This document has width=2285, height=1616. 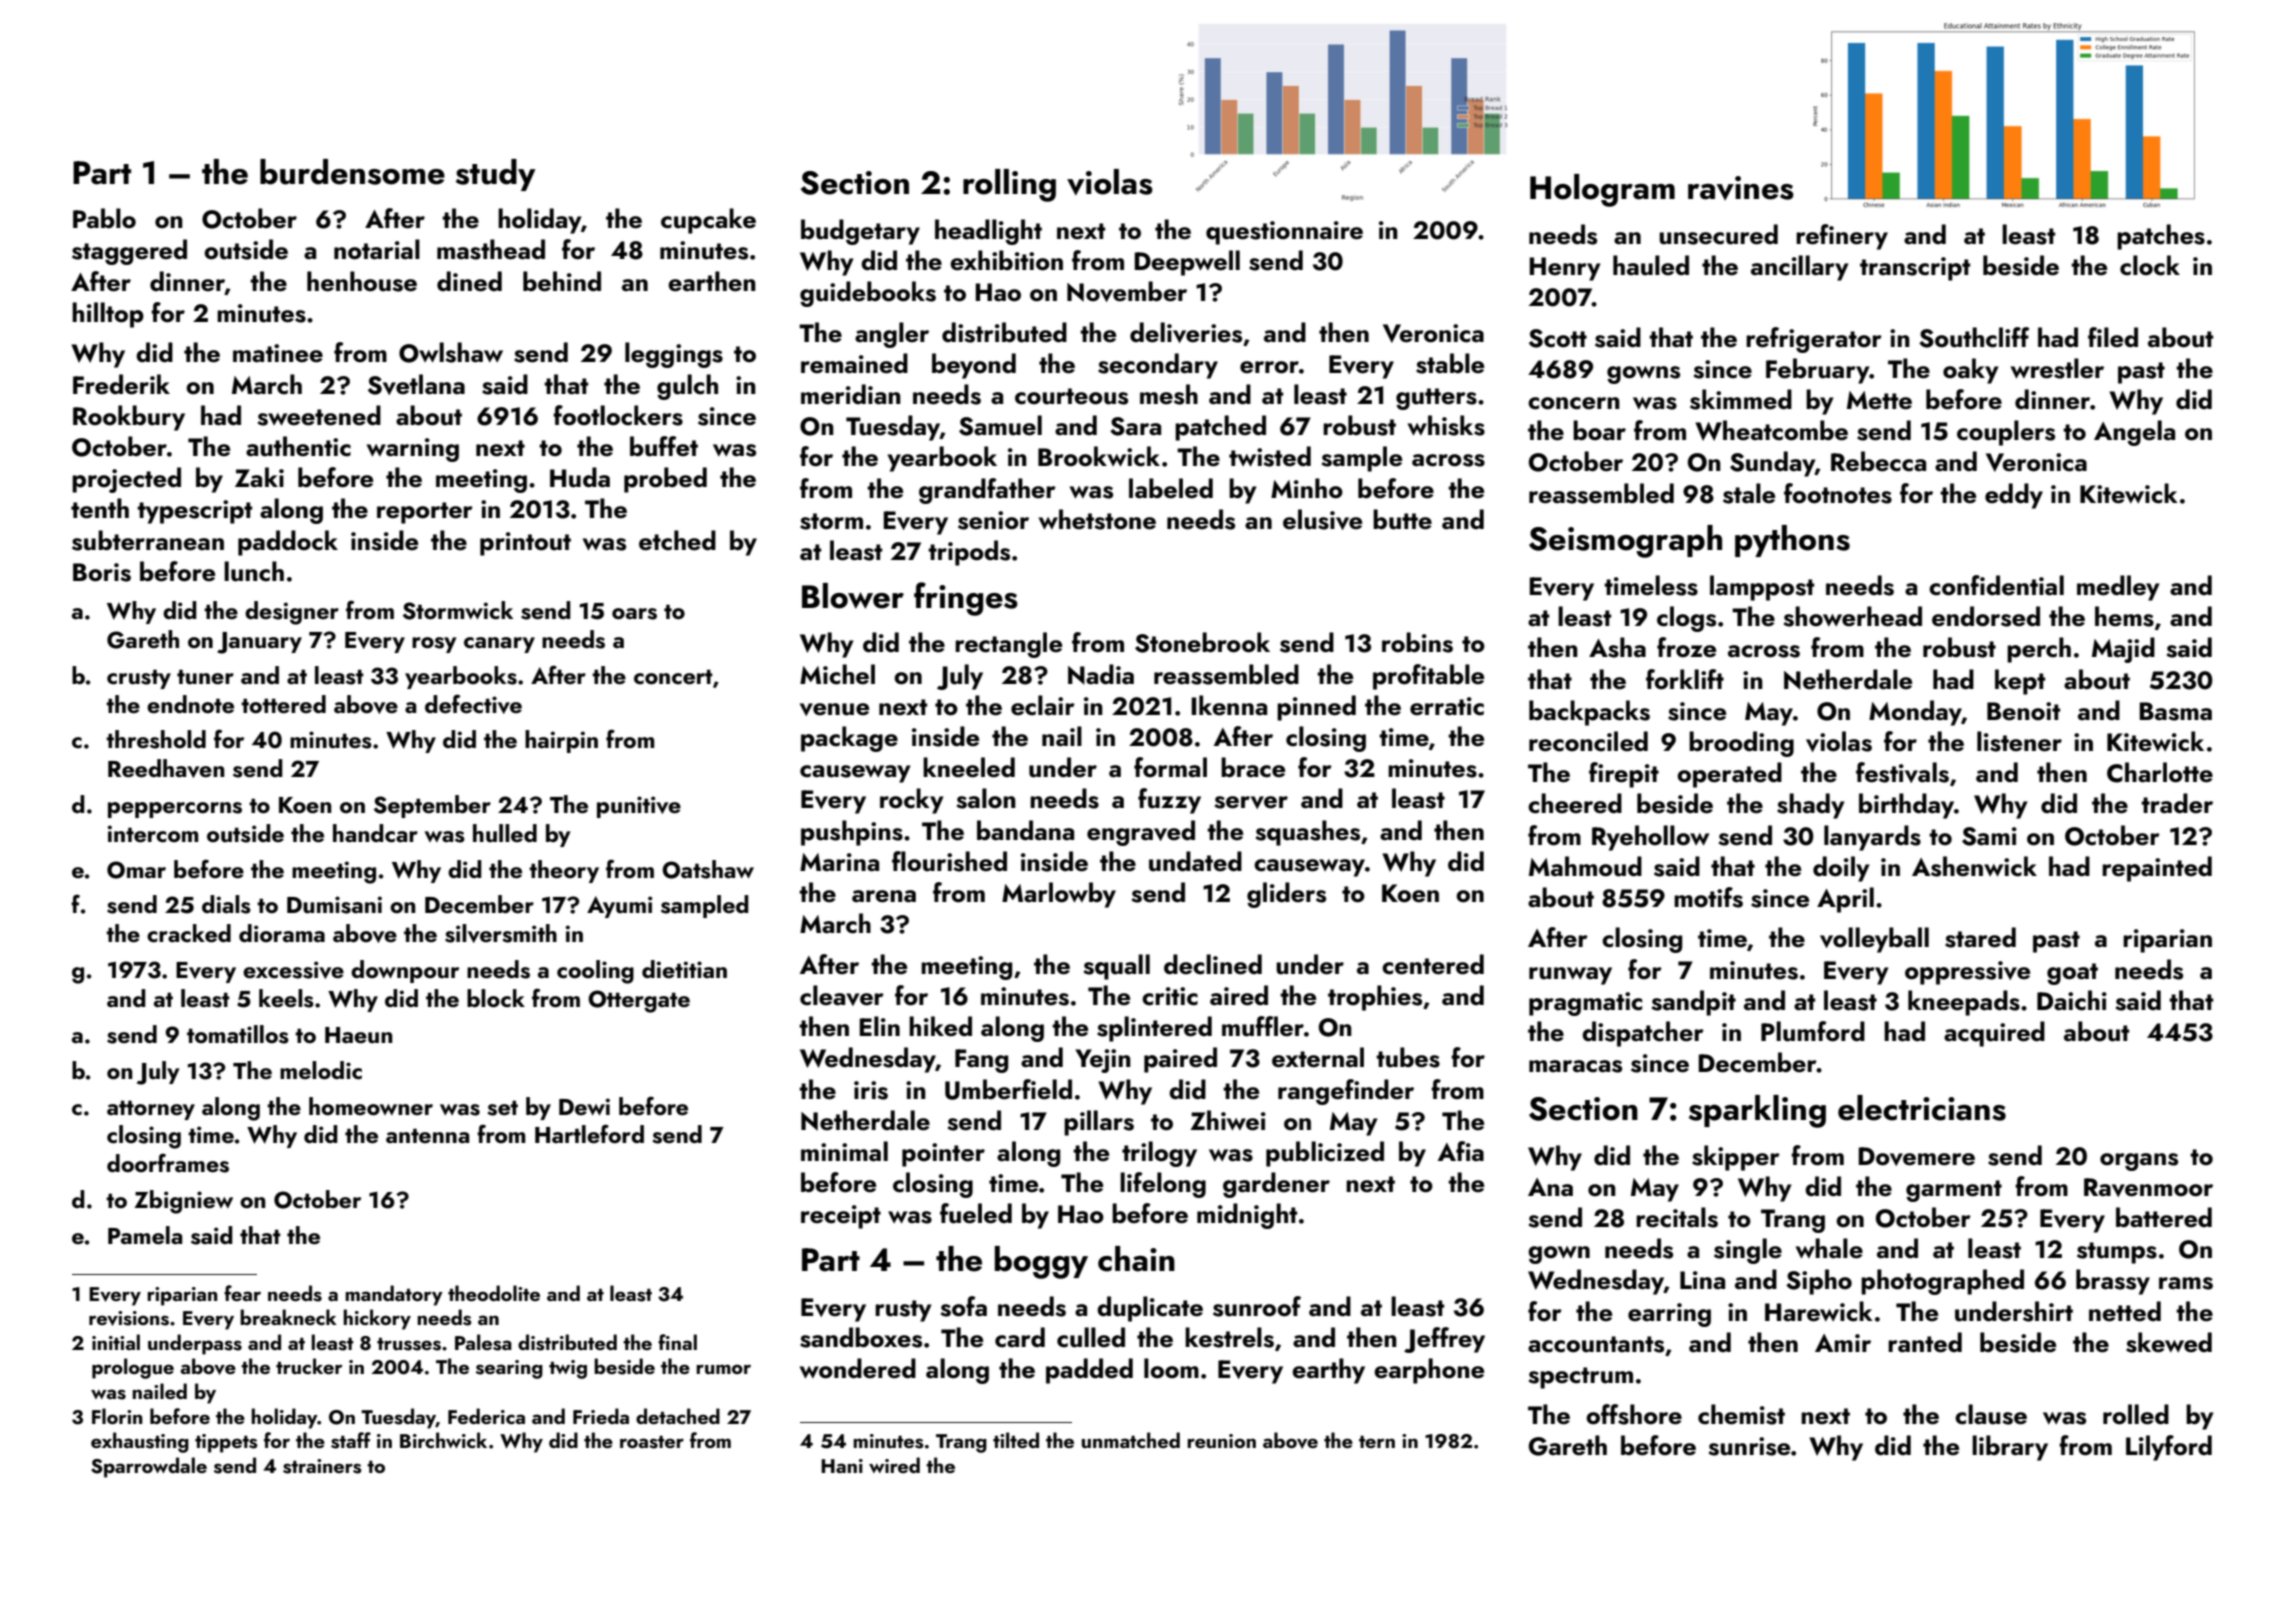 What do you see at coordinates (568, 1369) in the document?
I see `twig` at bounding box center [568, 1369].
